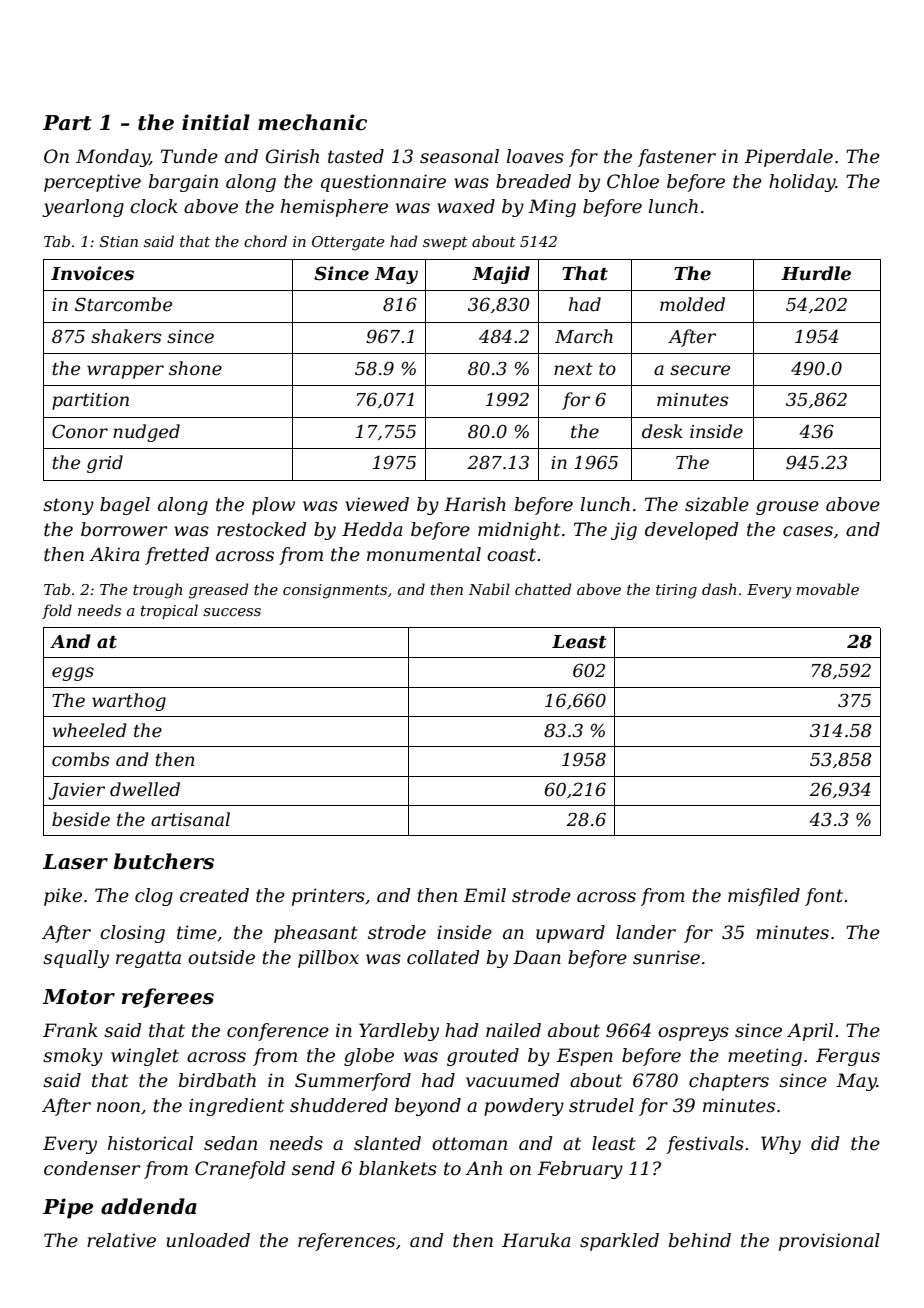 Image resolution: width=924 pixels, height=1308 pixels. What do you see at coordinates (92, 273) in the screenshot?
I see `Invoices` at bounding box center [92, 273].
